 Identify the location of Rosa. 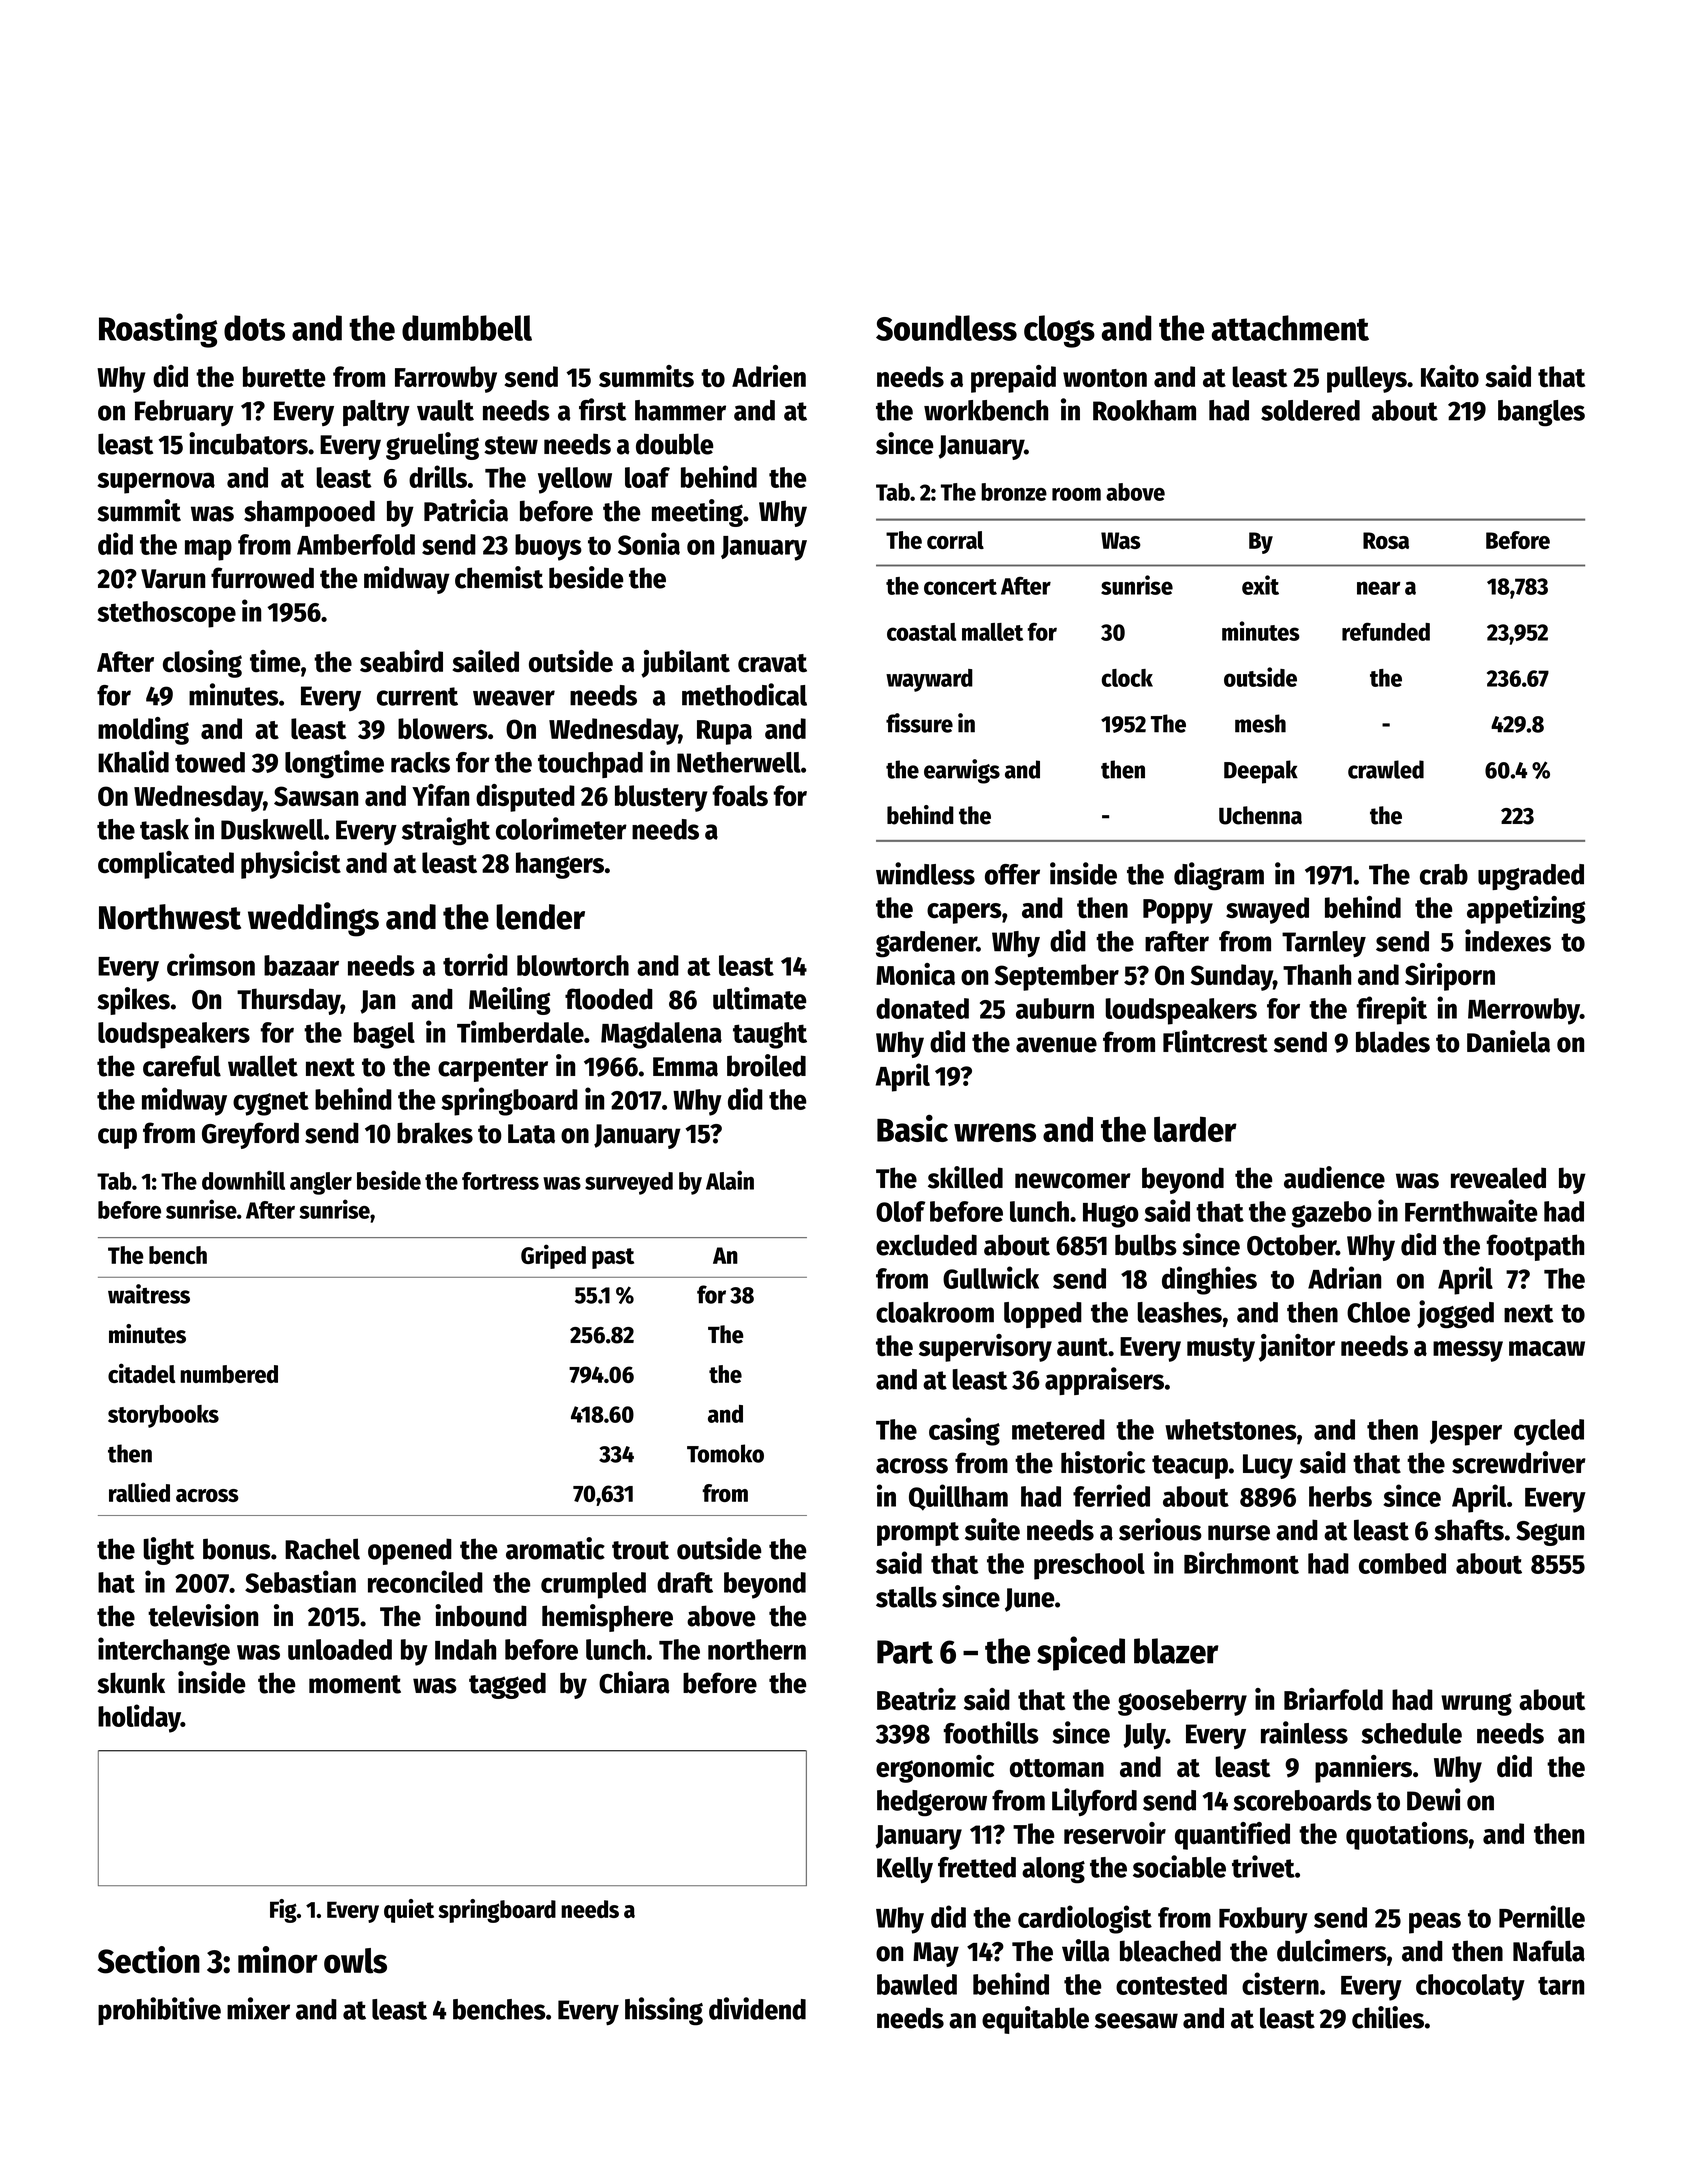
(1386, 540).
